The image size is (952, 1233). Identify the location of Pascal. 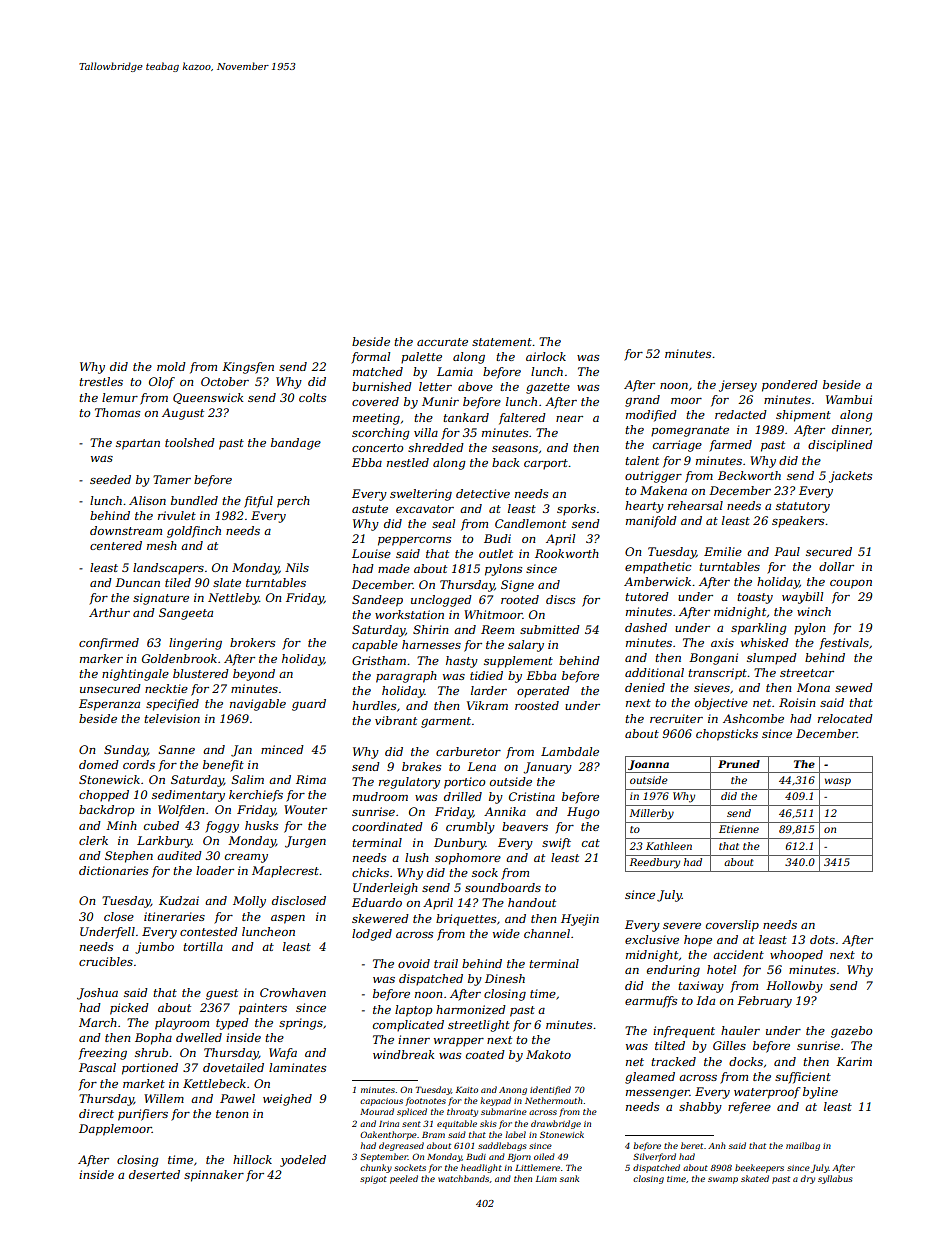
(97, 1067).
